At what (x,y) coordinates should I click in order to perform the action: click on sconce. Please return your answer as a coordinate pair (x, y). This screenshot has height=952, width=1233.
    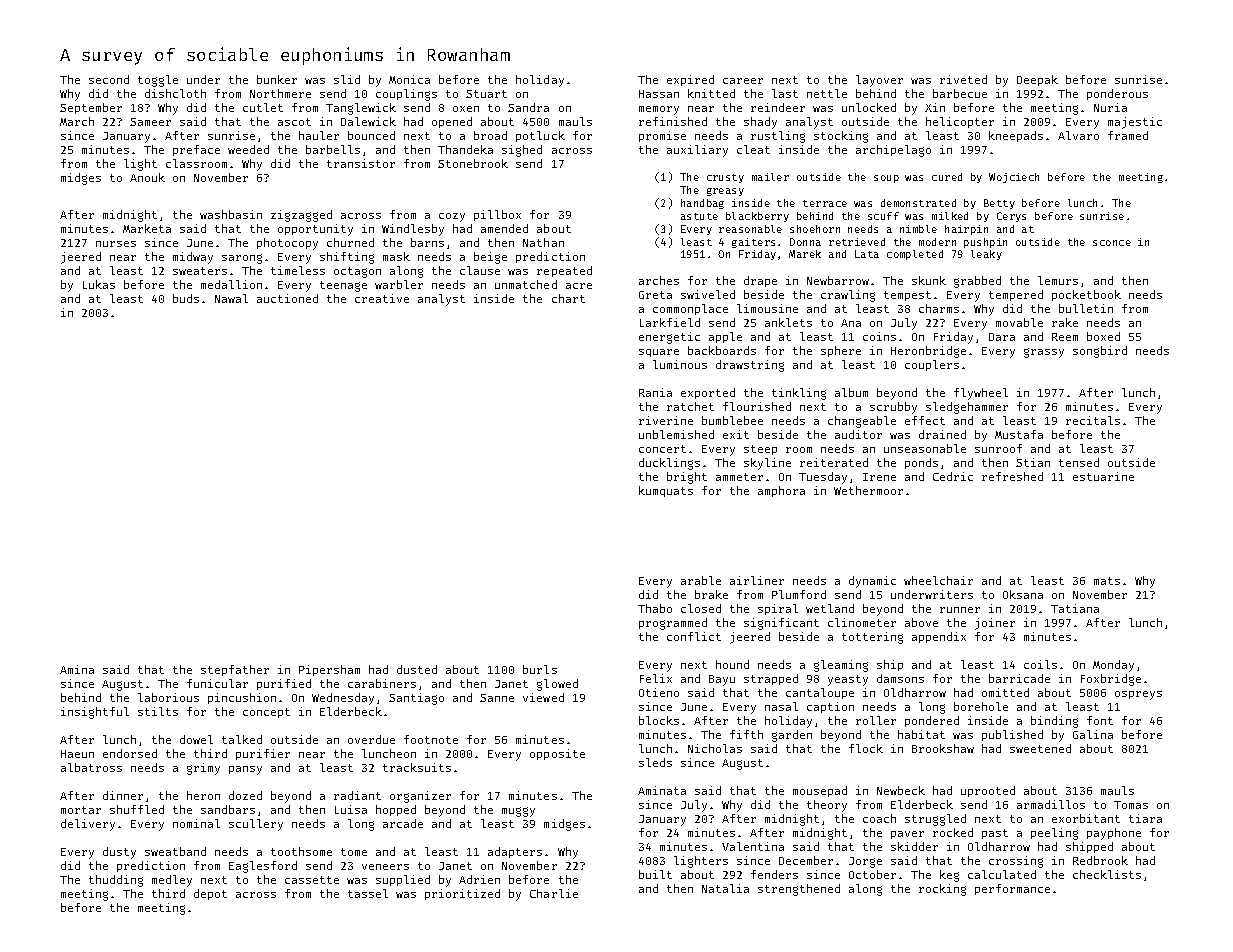
    Looking at the image, I should click on (1112, 243).
